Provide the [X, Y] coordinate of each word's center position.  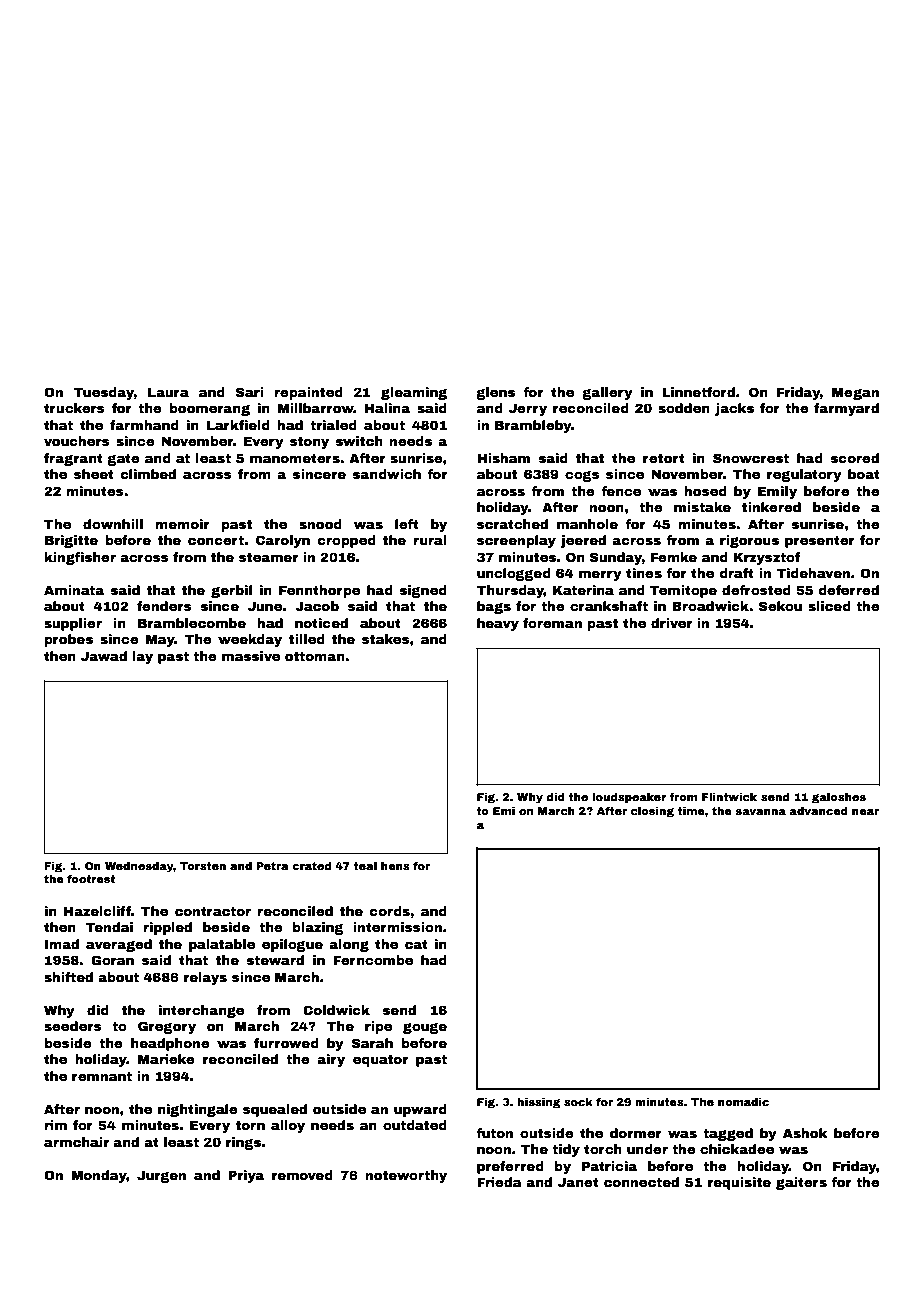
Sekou [780, 606]
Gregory [167, 1027]
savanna [760, 812]
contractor [213, 911]
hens [395, 866]
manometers [295, 458]
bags [494, 607]
